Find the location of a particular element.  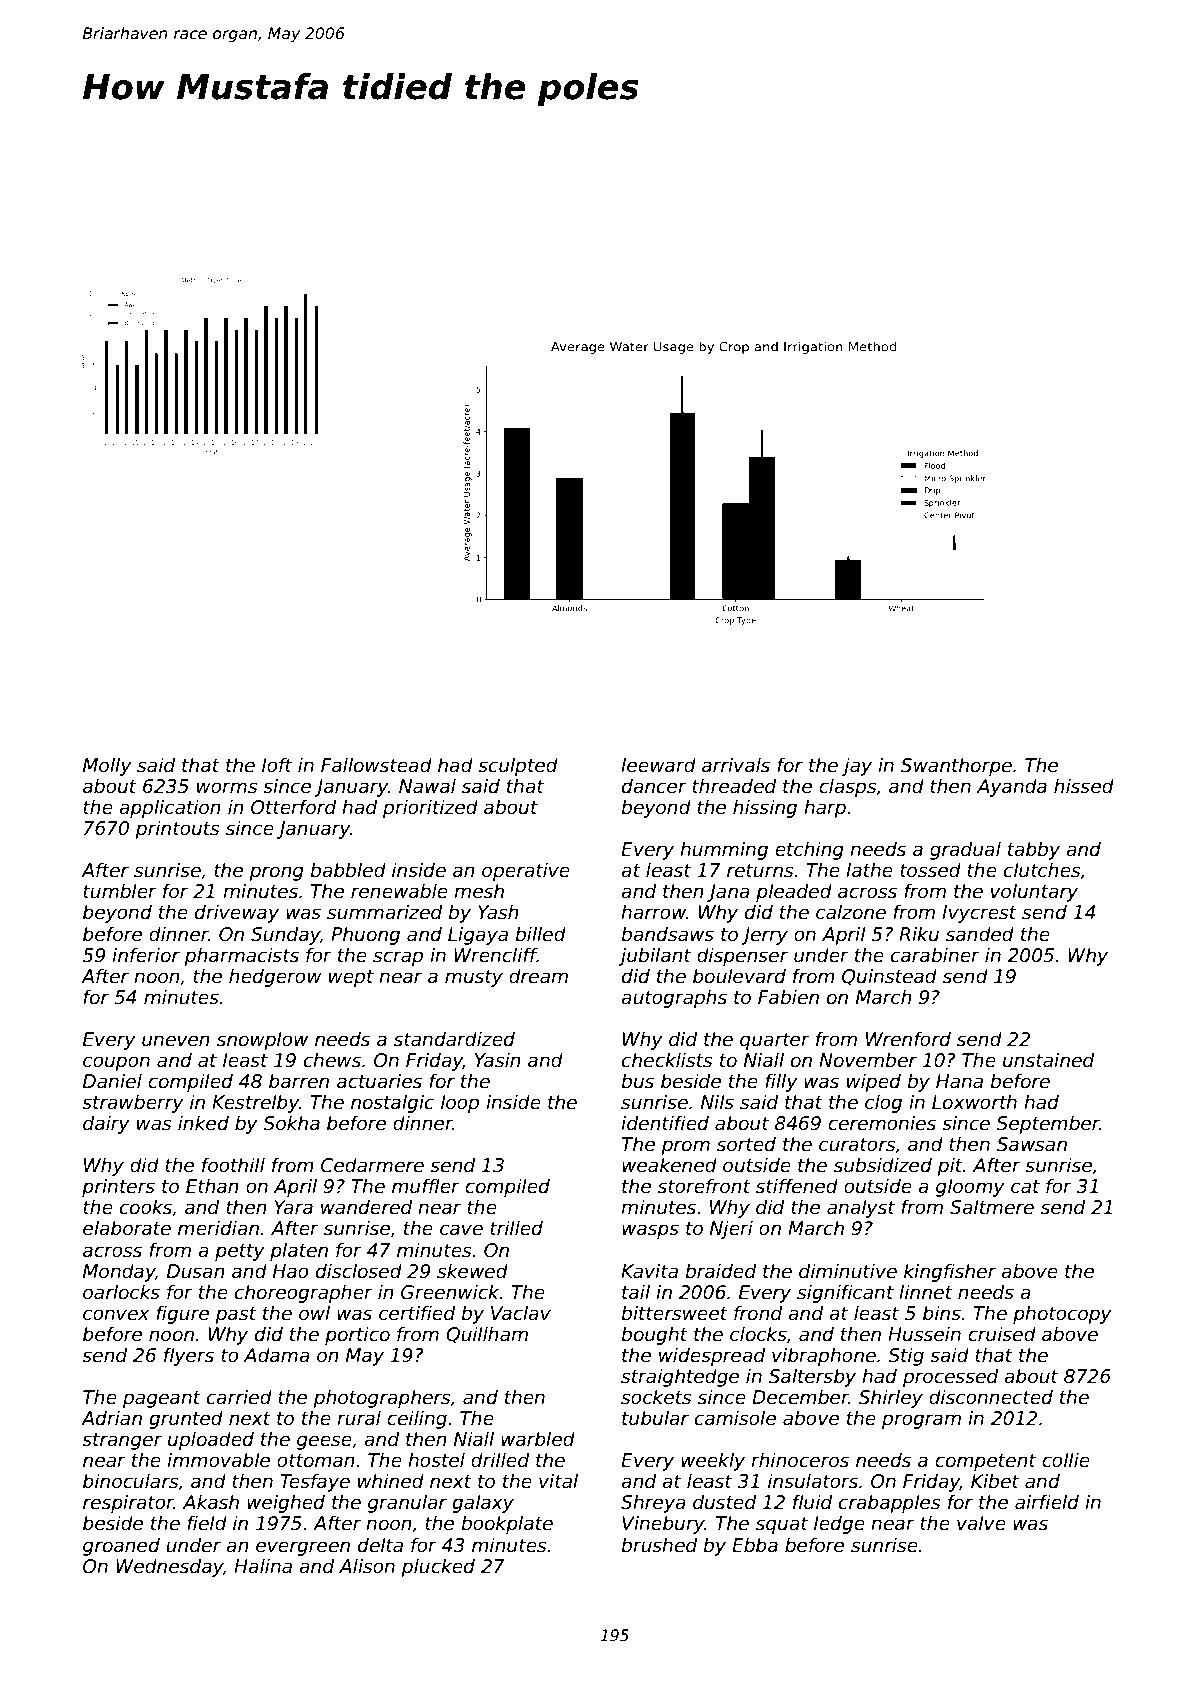

foothill is located at coordinates (233, 1165).
